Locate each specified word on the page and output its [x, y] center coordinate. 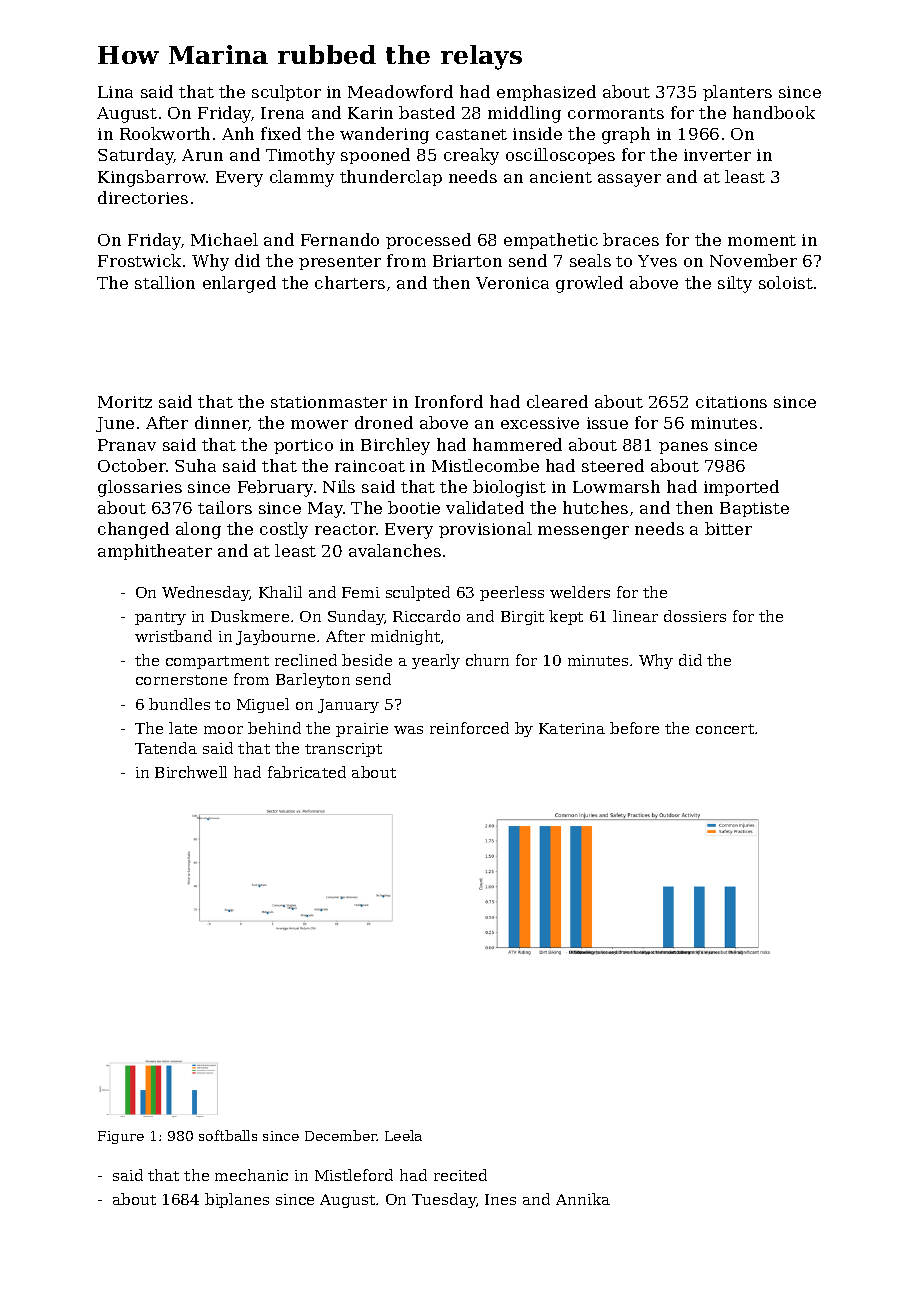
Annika [583, 1199]
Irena [282, 113]
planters [737, 93]
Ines [500, 1199]
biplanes [237, 1200]
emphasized [546, 93]
